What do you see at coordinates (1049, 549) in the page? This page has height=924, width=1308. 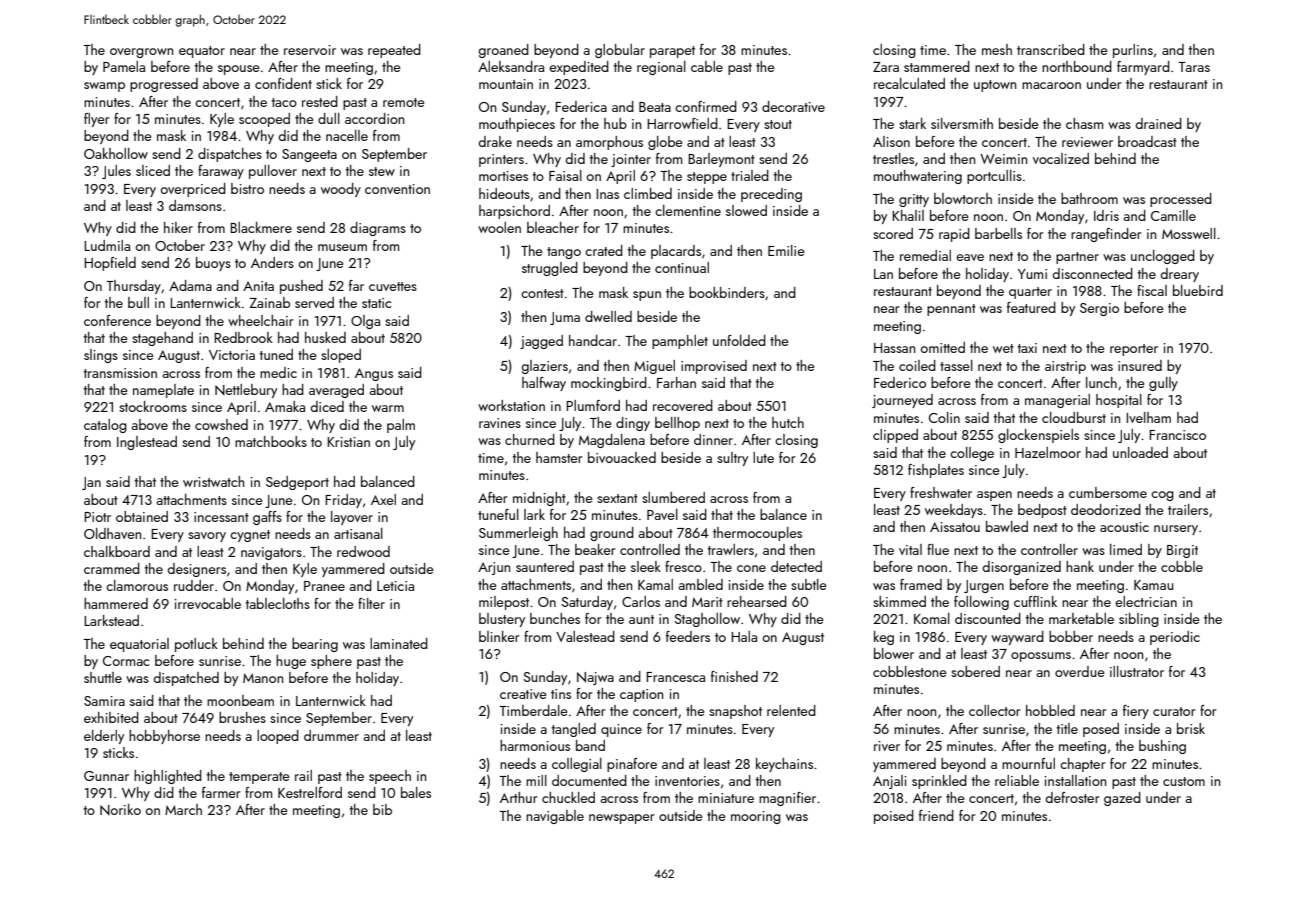 I see `controller` at bounding box center [1049, 549].
